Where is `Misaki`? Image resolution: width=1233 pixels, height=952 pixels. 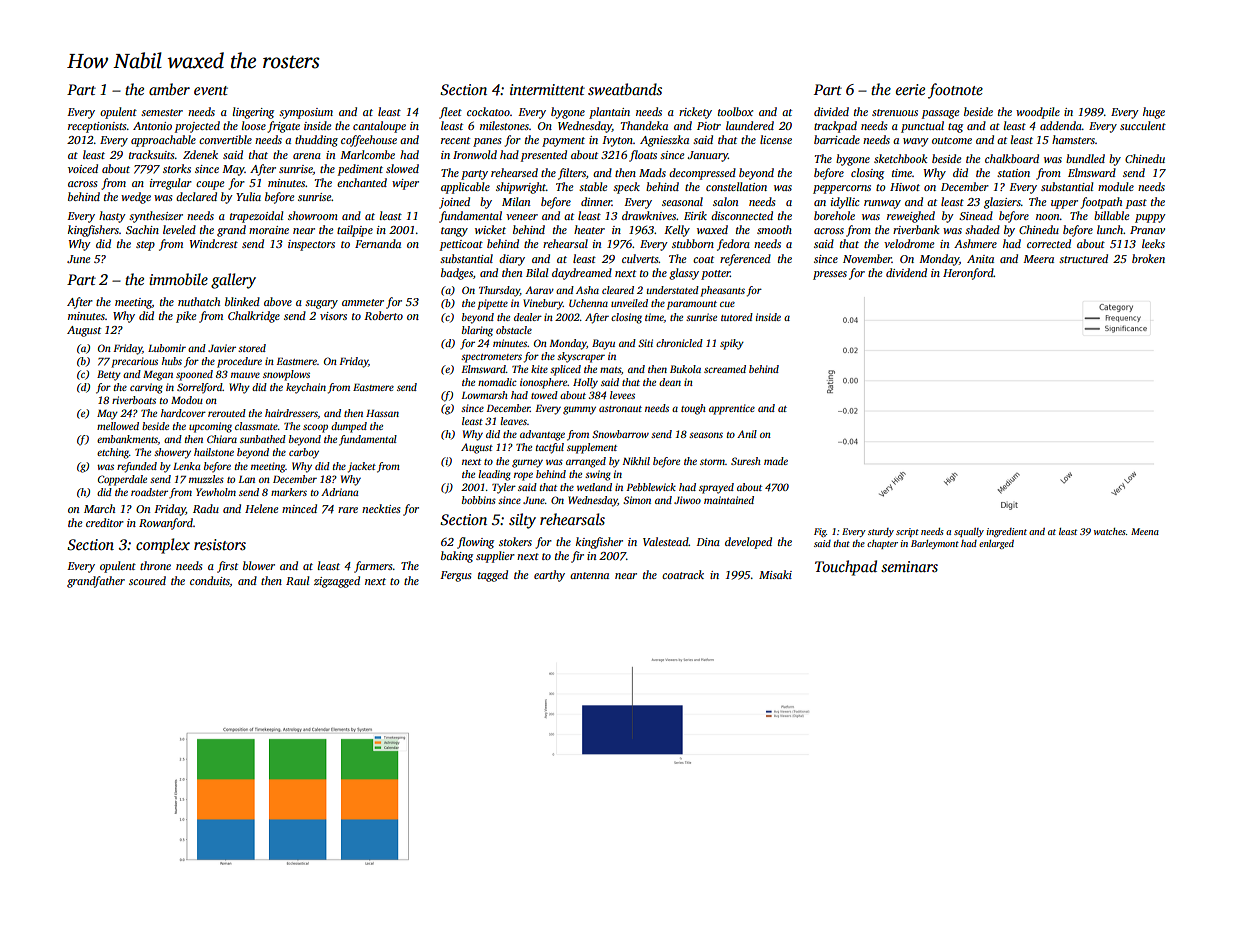 Misaki is located at coordinates (775, 574).
